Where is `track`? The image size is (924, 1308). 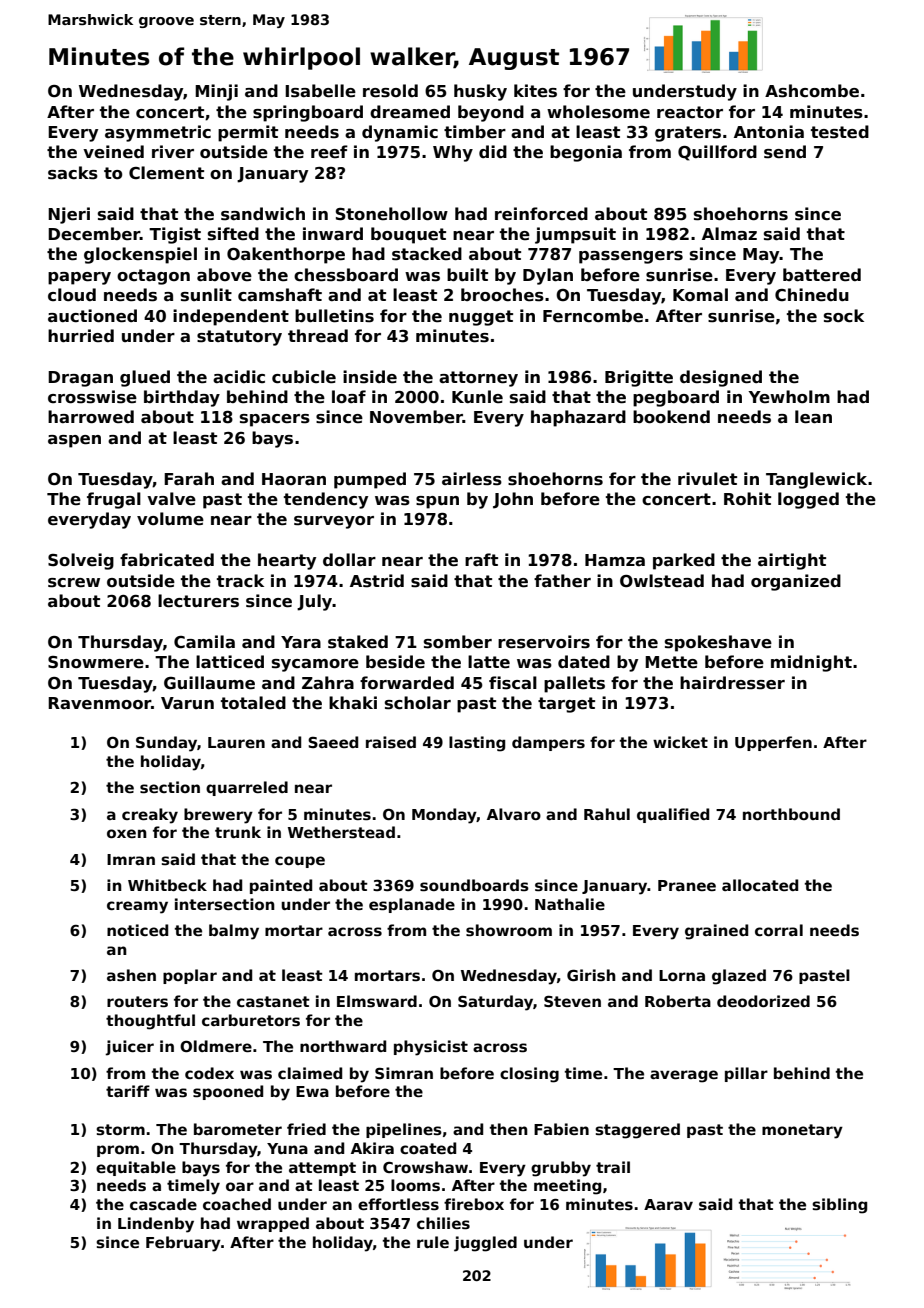 track is located at coordinates (240, 581).
